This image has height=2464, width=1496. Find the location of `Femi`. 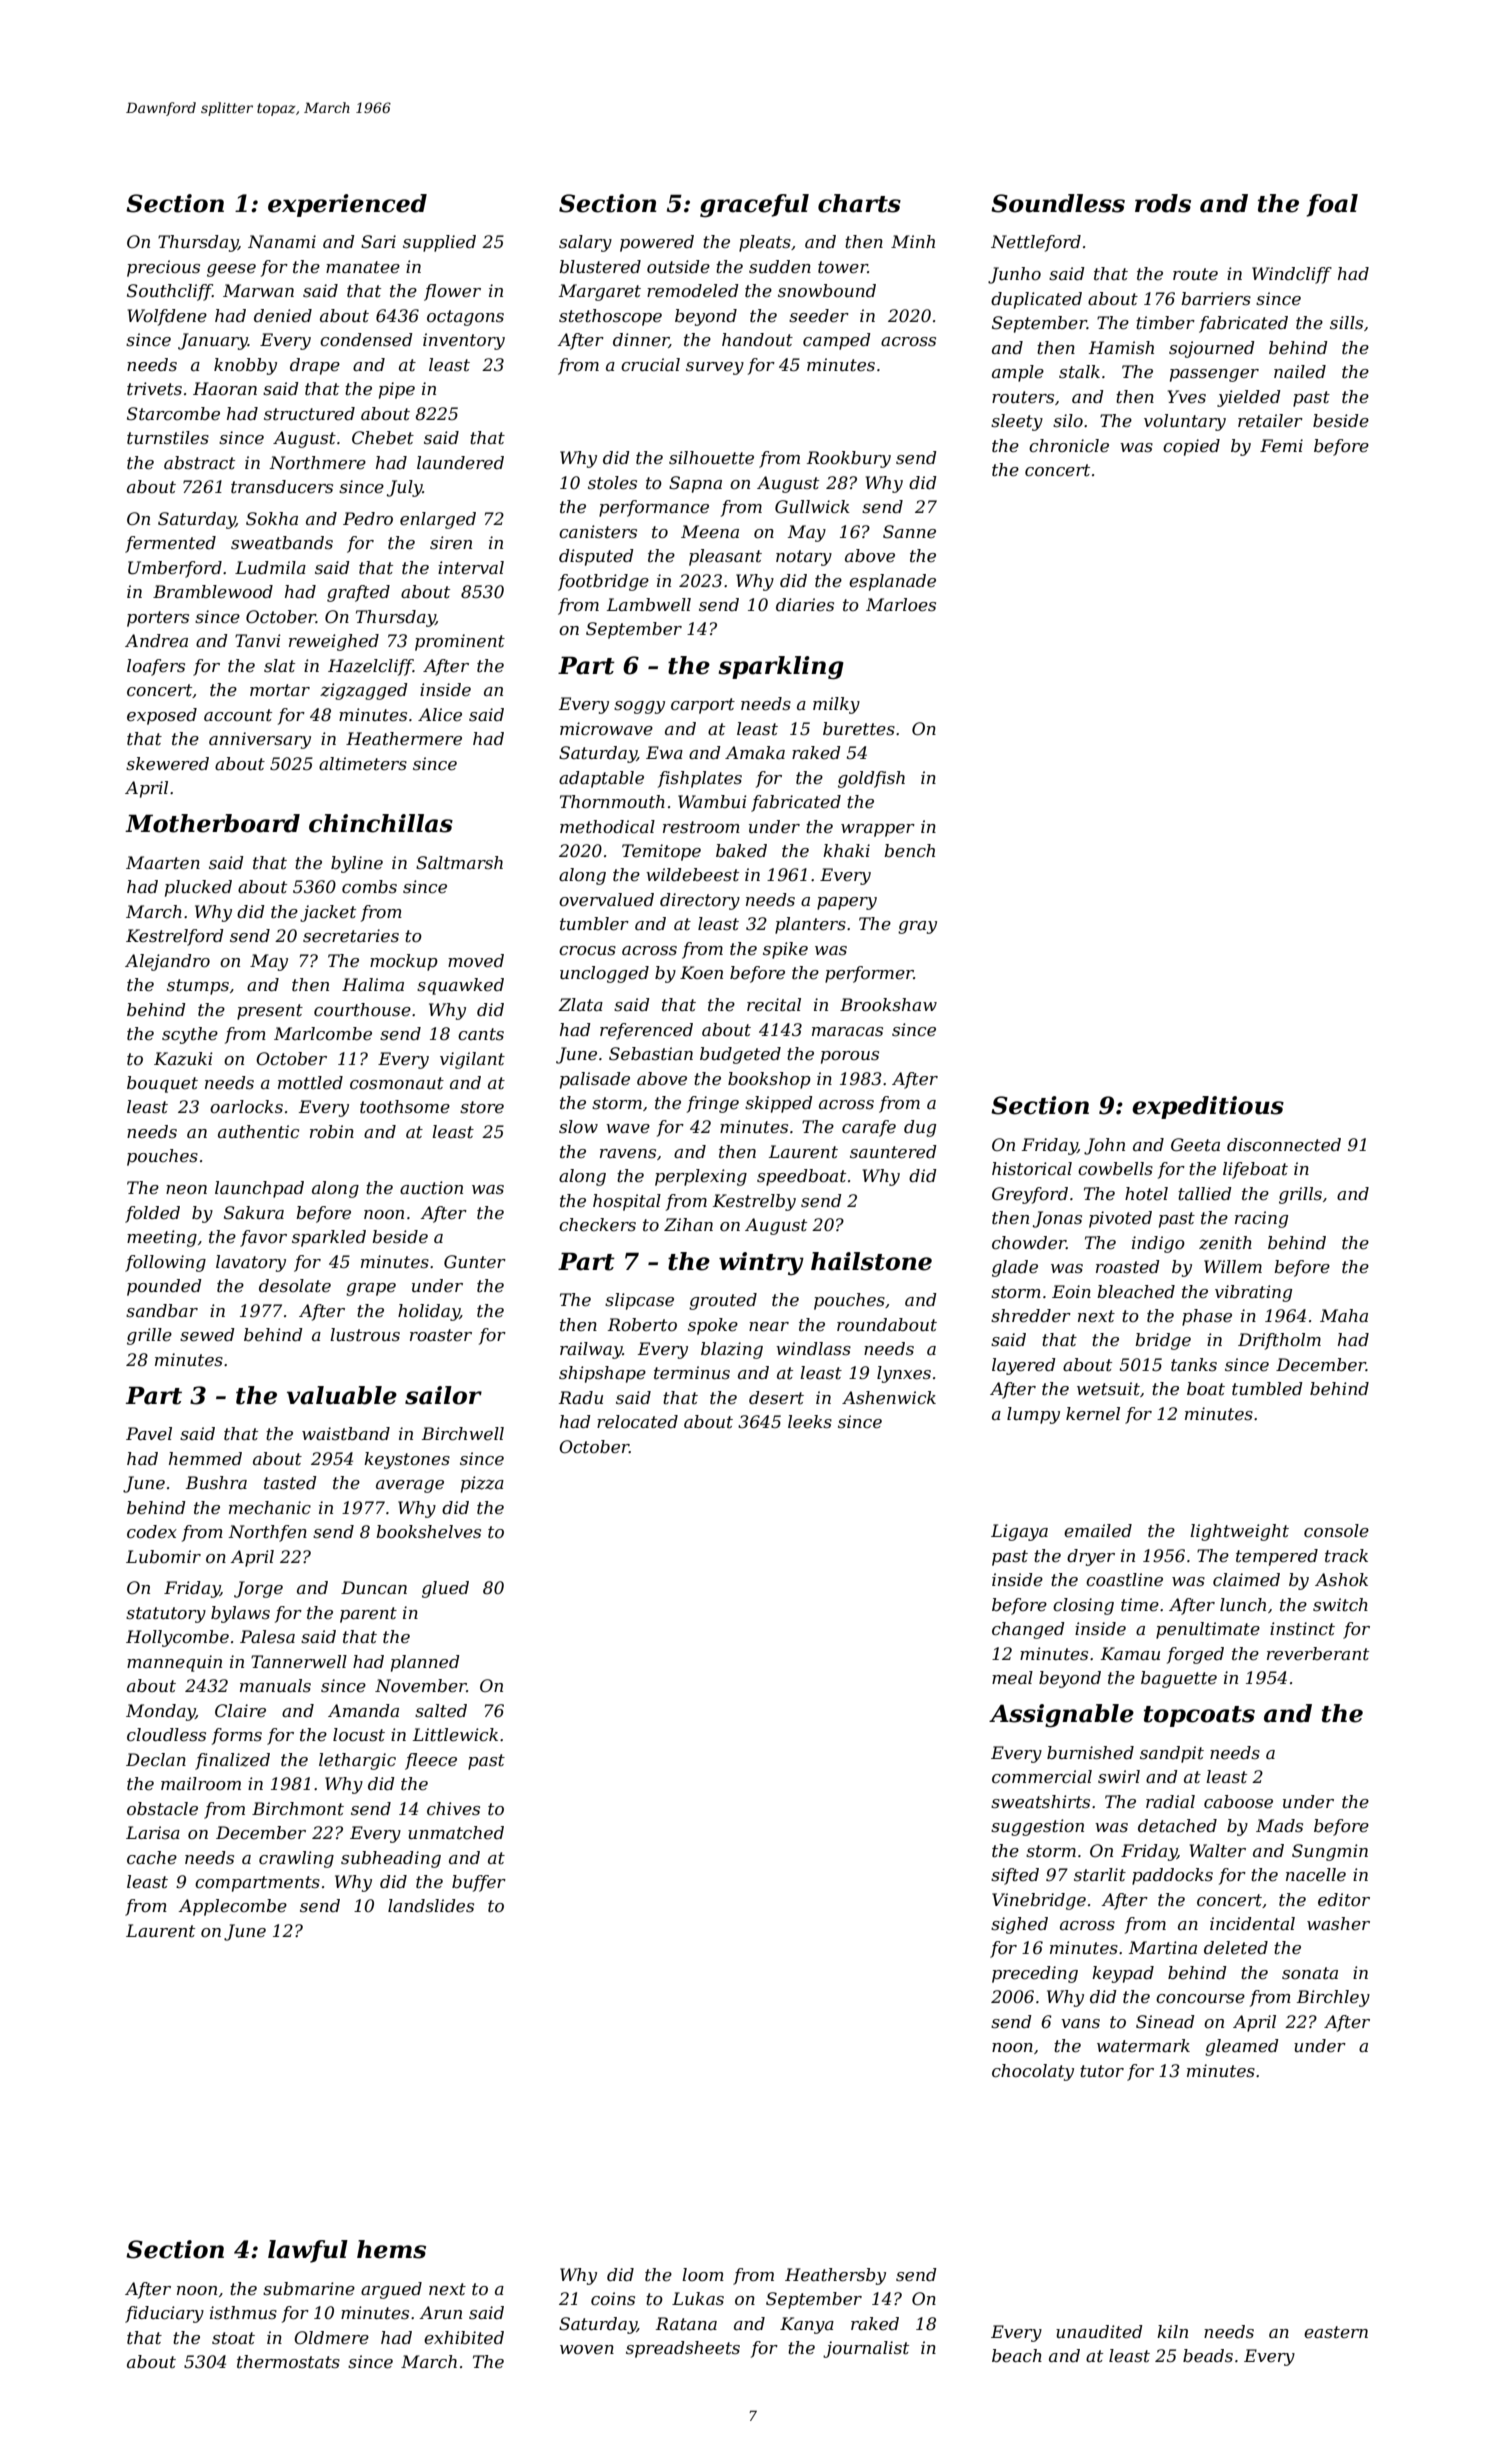

Femi is located at coordinates (1281, 445).
